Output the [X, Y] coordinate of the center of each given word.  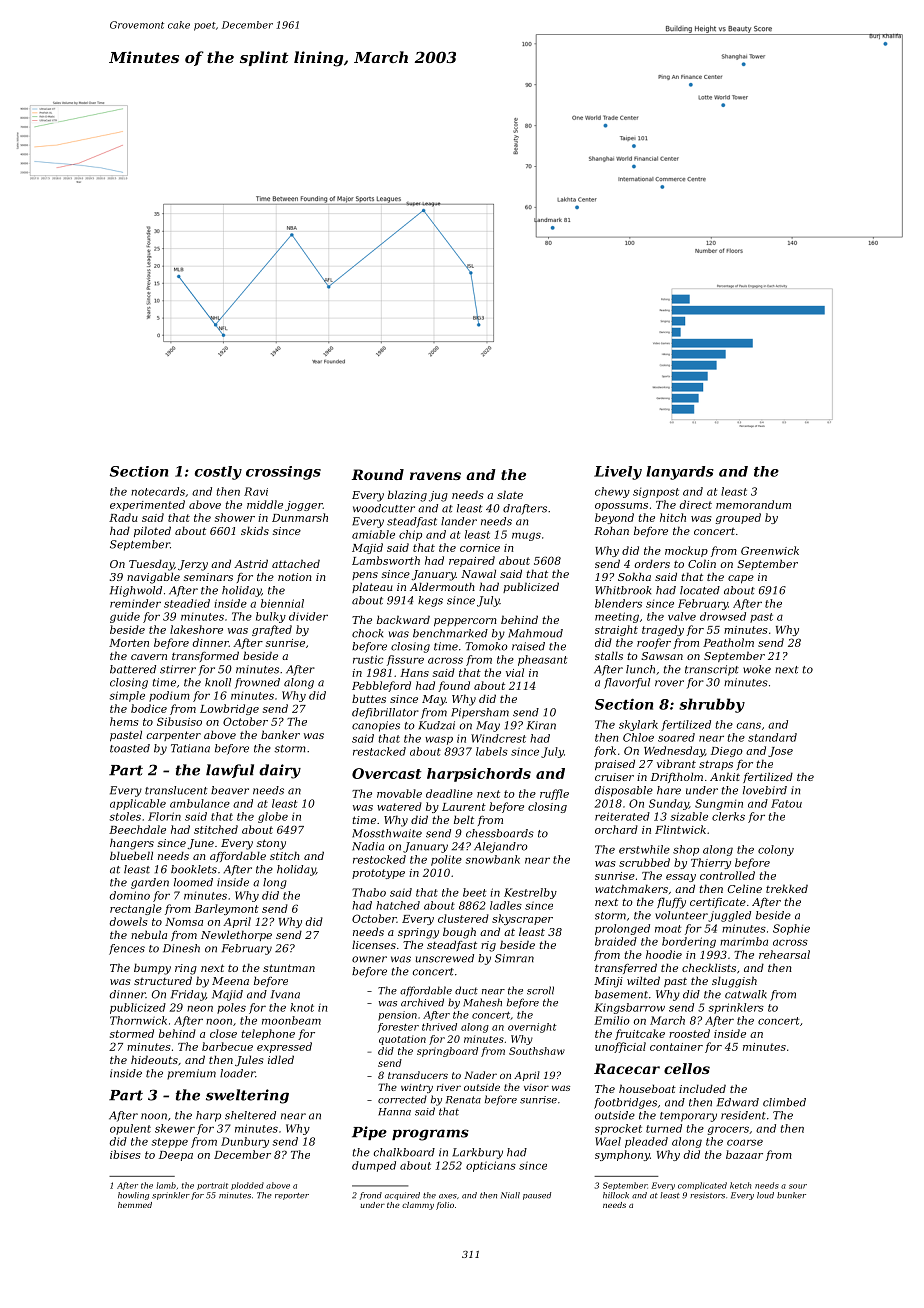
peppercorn [465, 622]
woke [757, 669]
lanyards [680, 473]
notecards [158, 491]
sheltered [250, 1115]
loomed [193, 882]
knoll [218, 682]
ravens [435, 476]
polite [446, 860]
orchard [616, 829]
